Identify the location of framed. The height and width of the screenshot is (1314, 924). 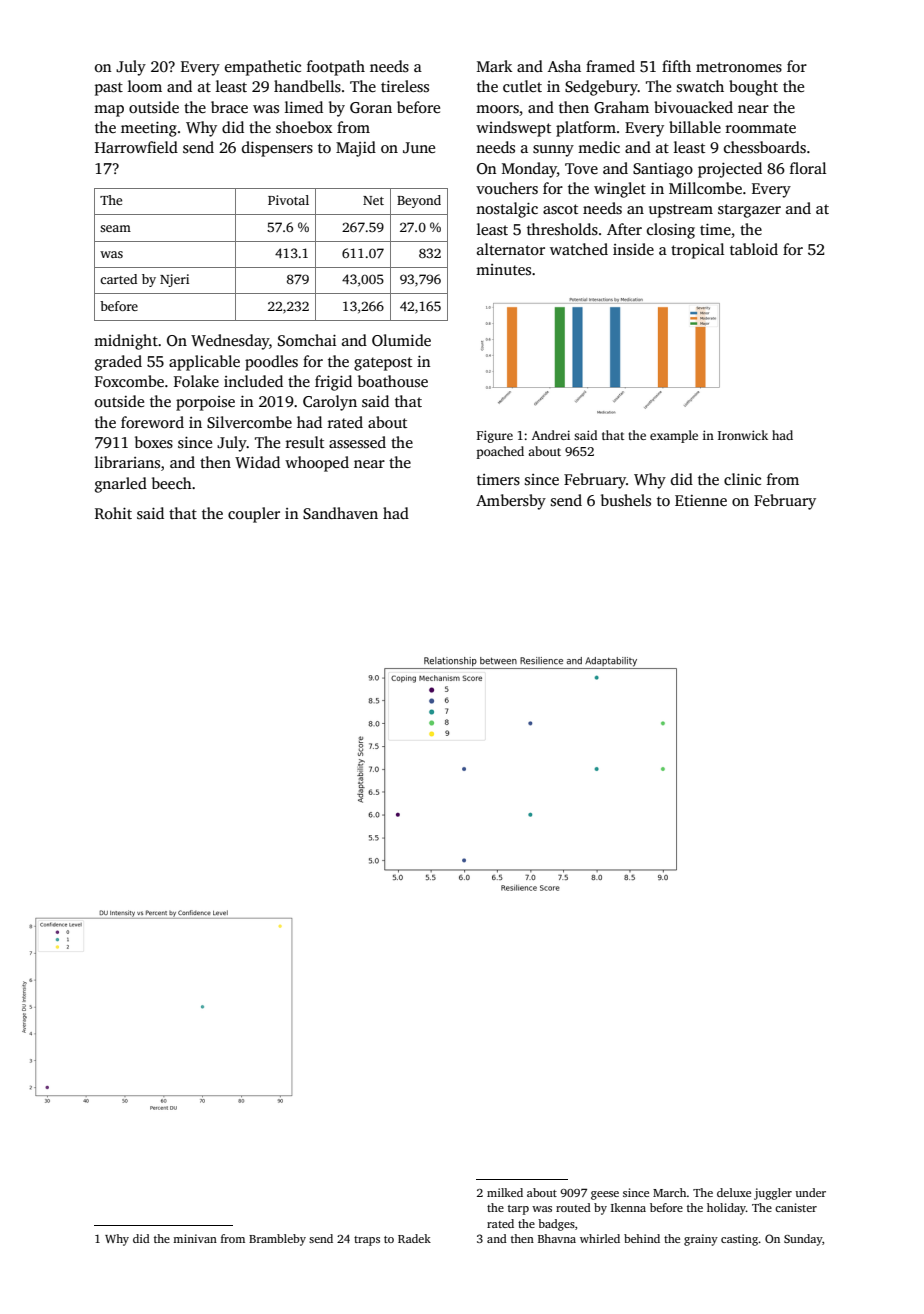
(610, 66).
